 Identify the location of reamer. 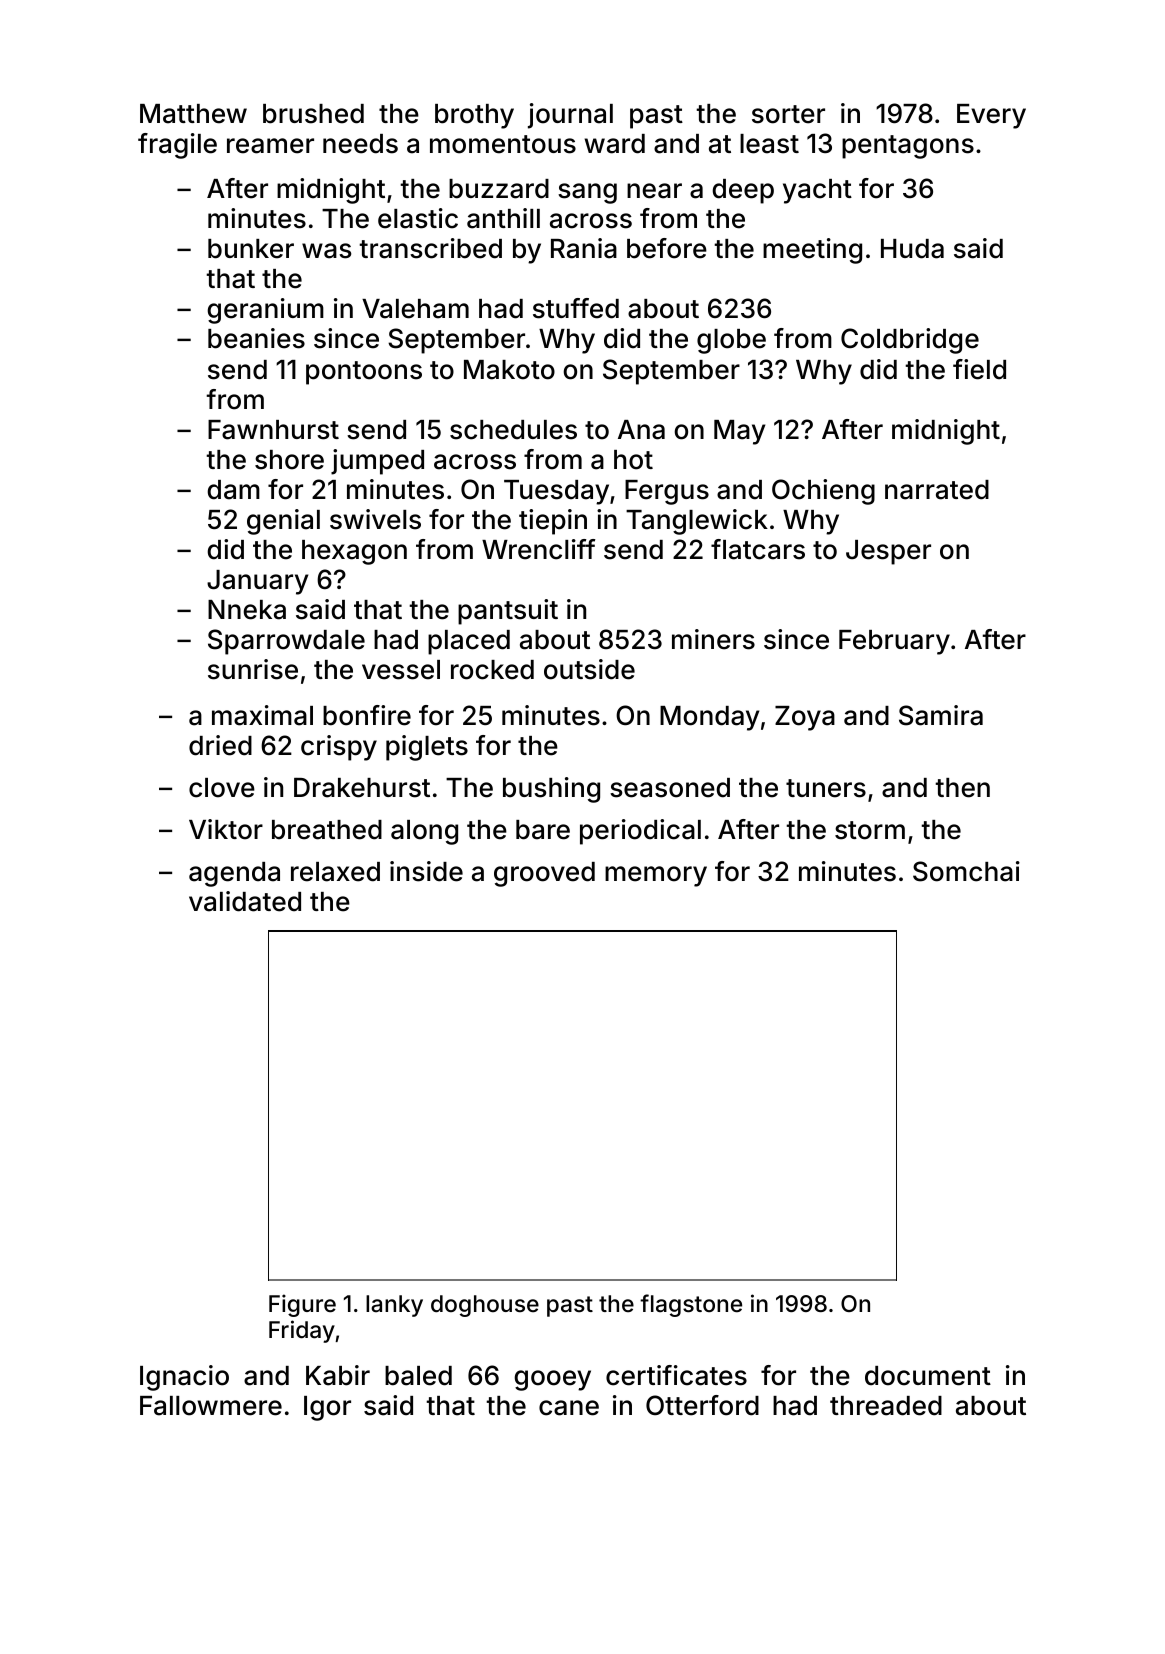
(270, 146).
